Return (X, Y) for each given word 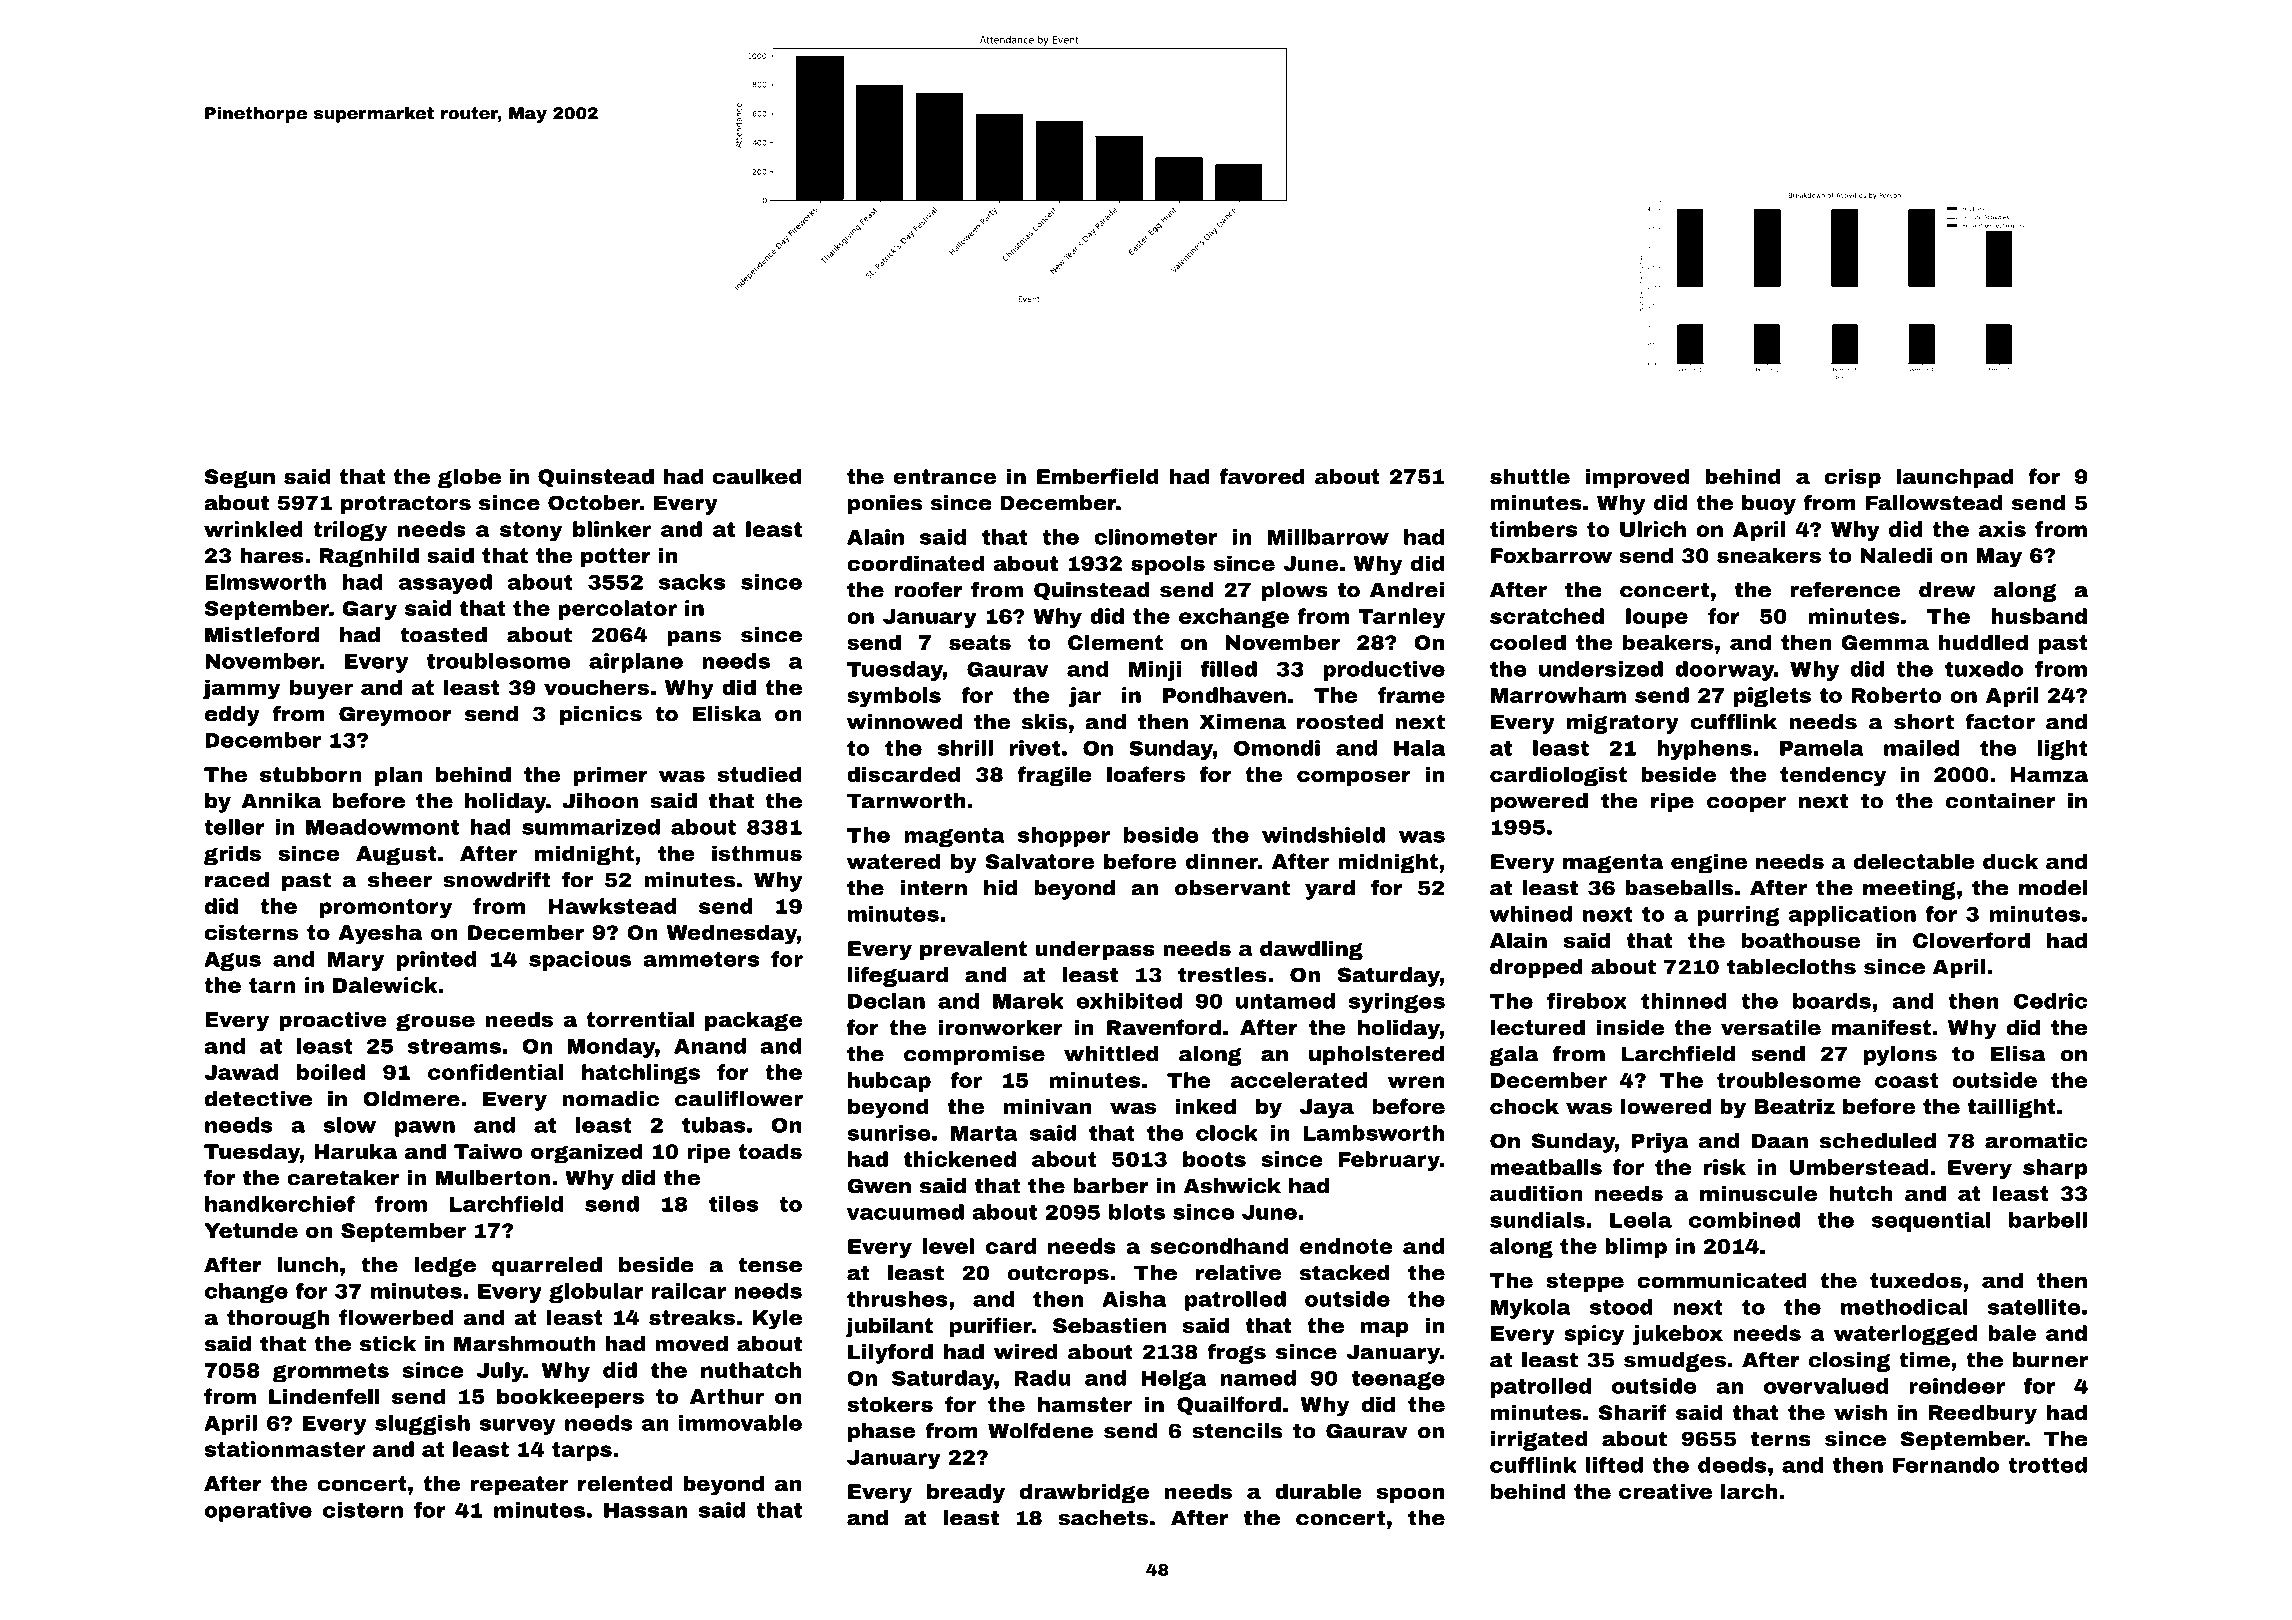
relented (625, 1483)
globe (469, 478)
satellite (2034, 1307)
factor (2000, 721)
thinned (1684, 1001)
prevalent (973, 950)
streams (454, 1046)
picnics (601, 716)
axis (2002, 529)
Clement (1115, 642)
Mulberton (492, 1178)
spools (1168, 565)
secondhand (1219, 1246)
